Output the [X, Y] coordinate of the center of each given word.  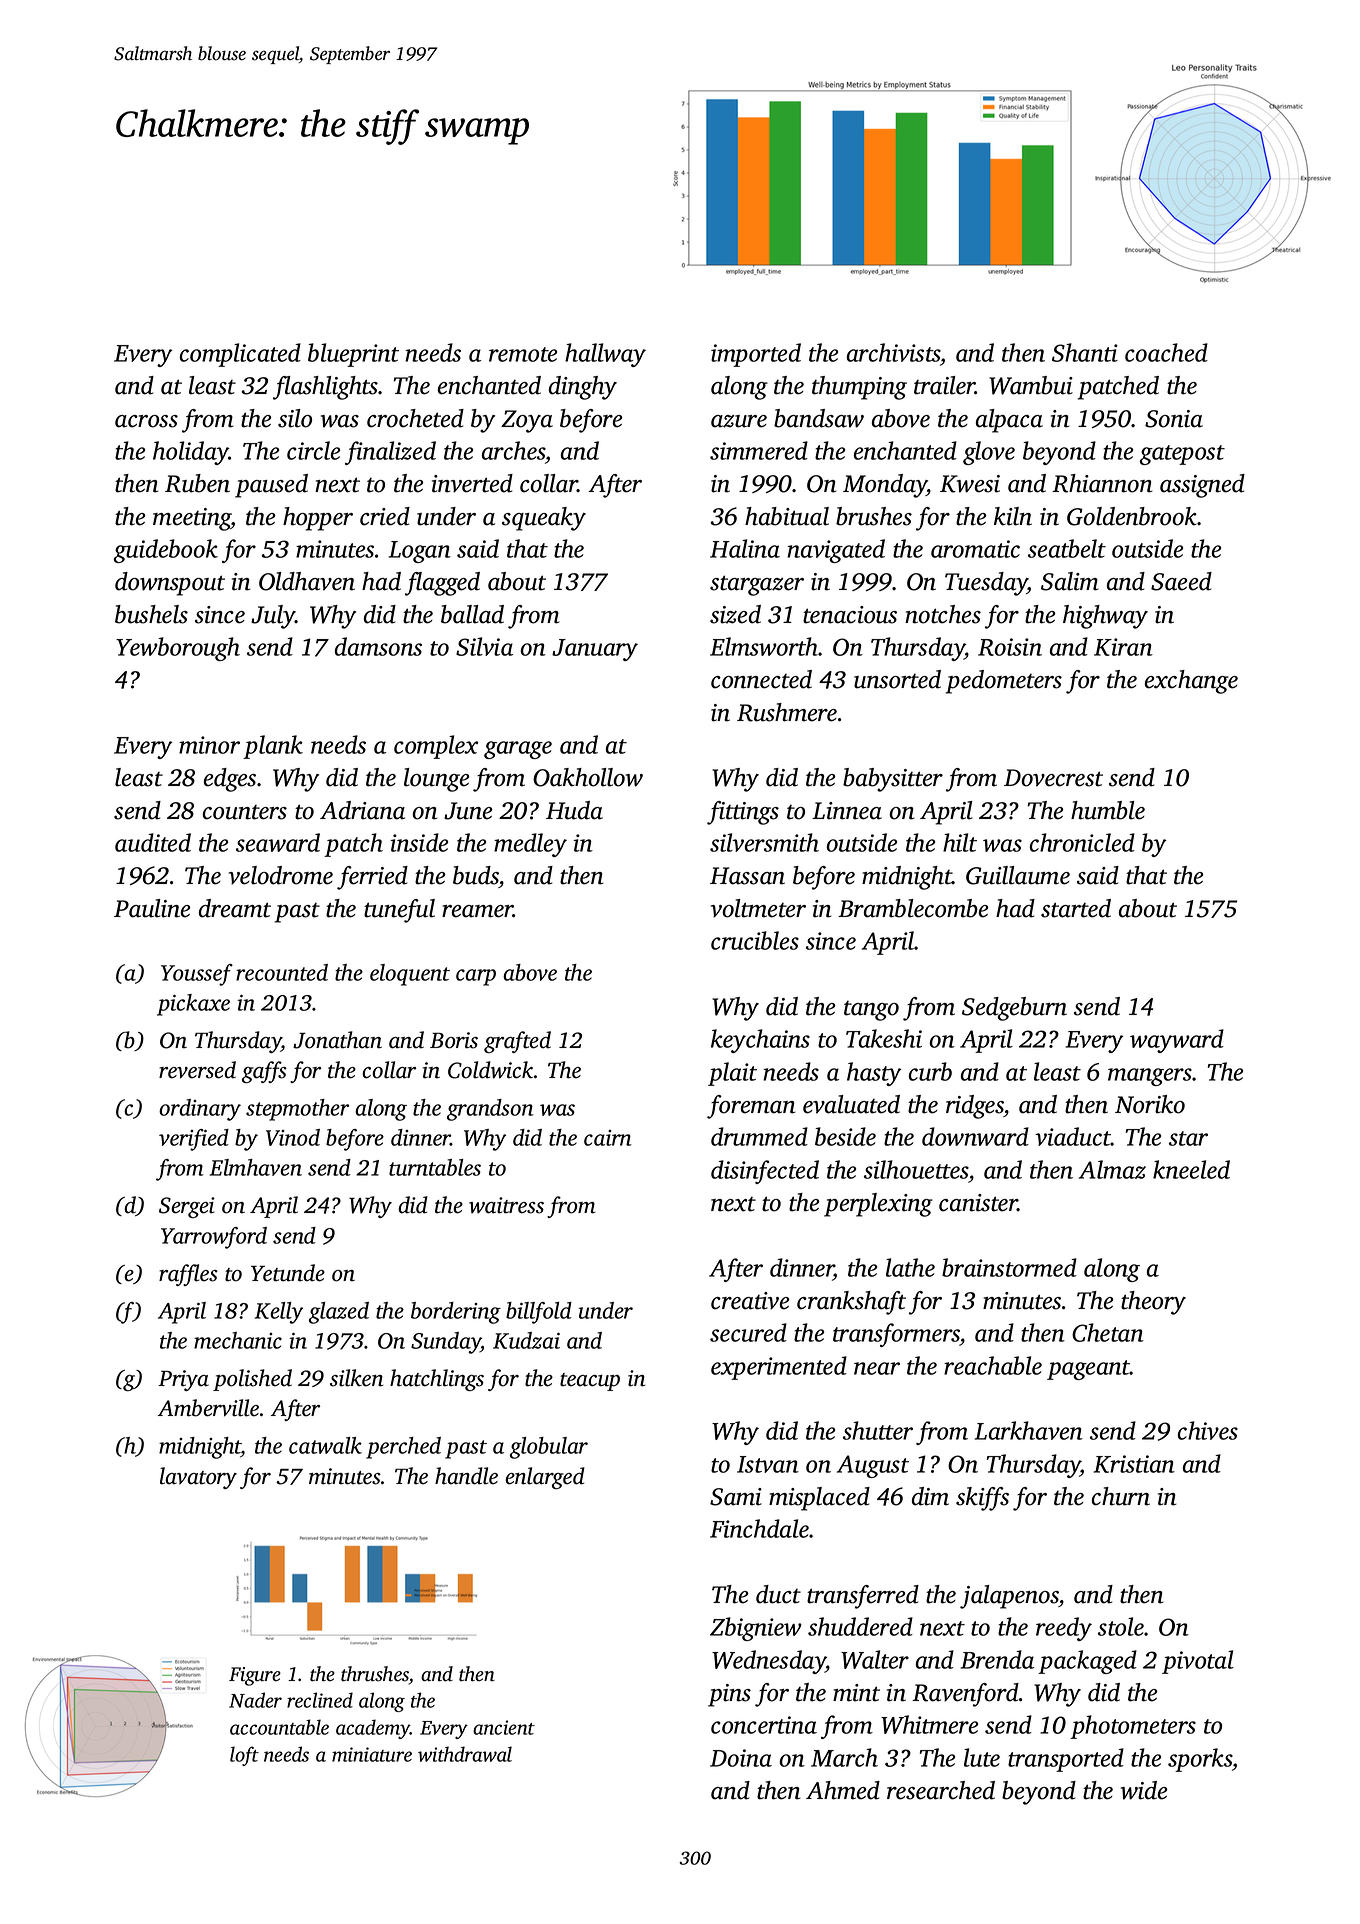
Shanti [1085, 352]
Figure [255, 1676]
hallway [605, 355]
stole [1121, 1626]
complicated [240, 355]
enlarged [545, 1478]
